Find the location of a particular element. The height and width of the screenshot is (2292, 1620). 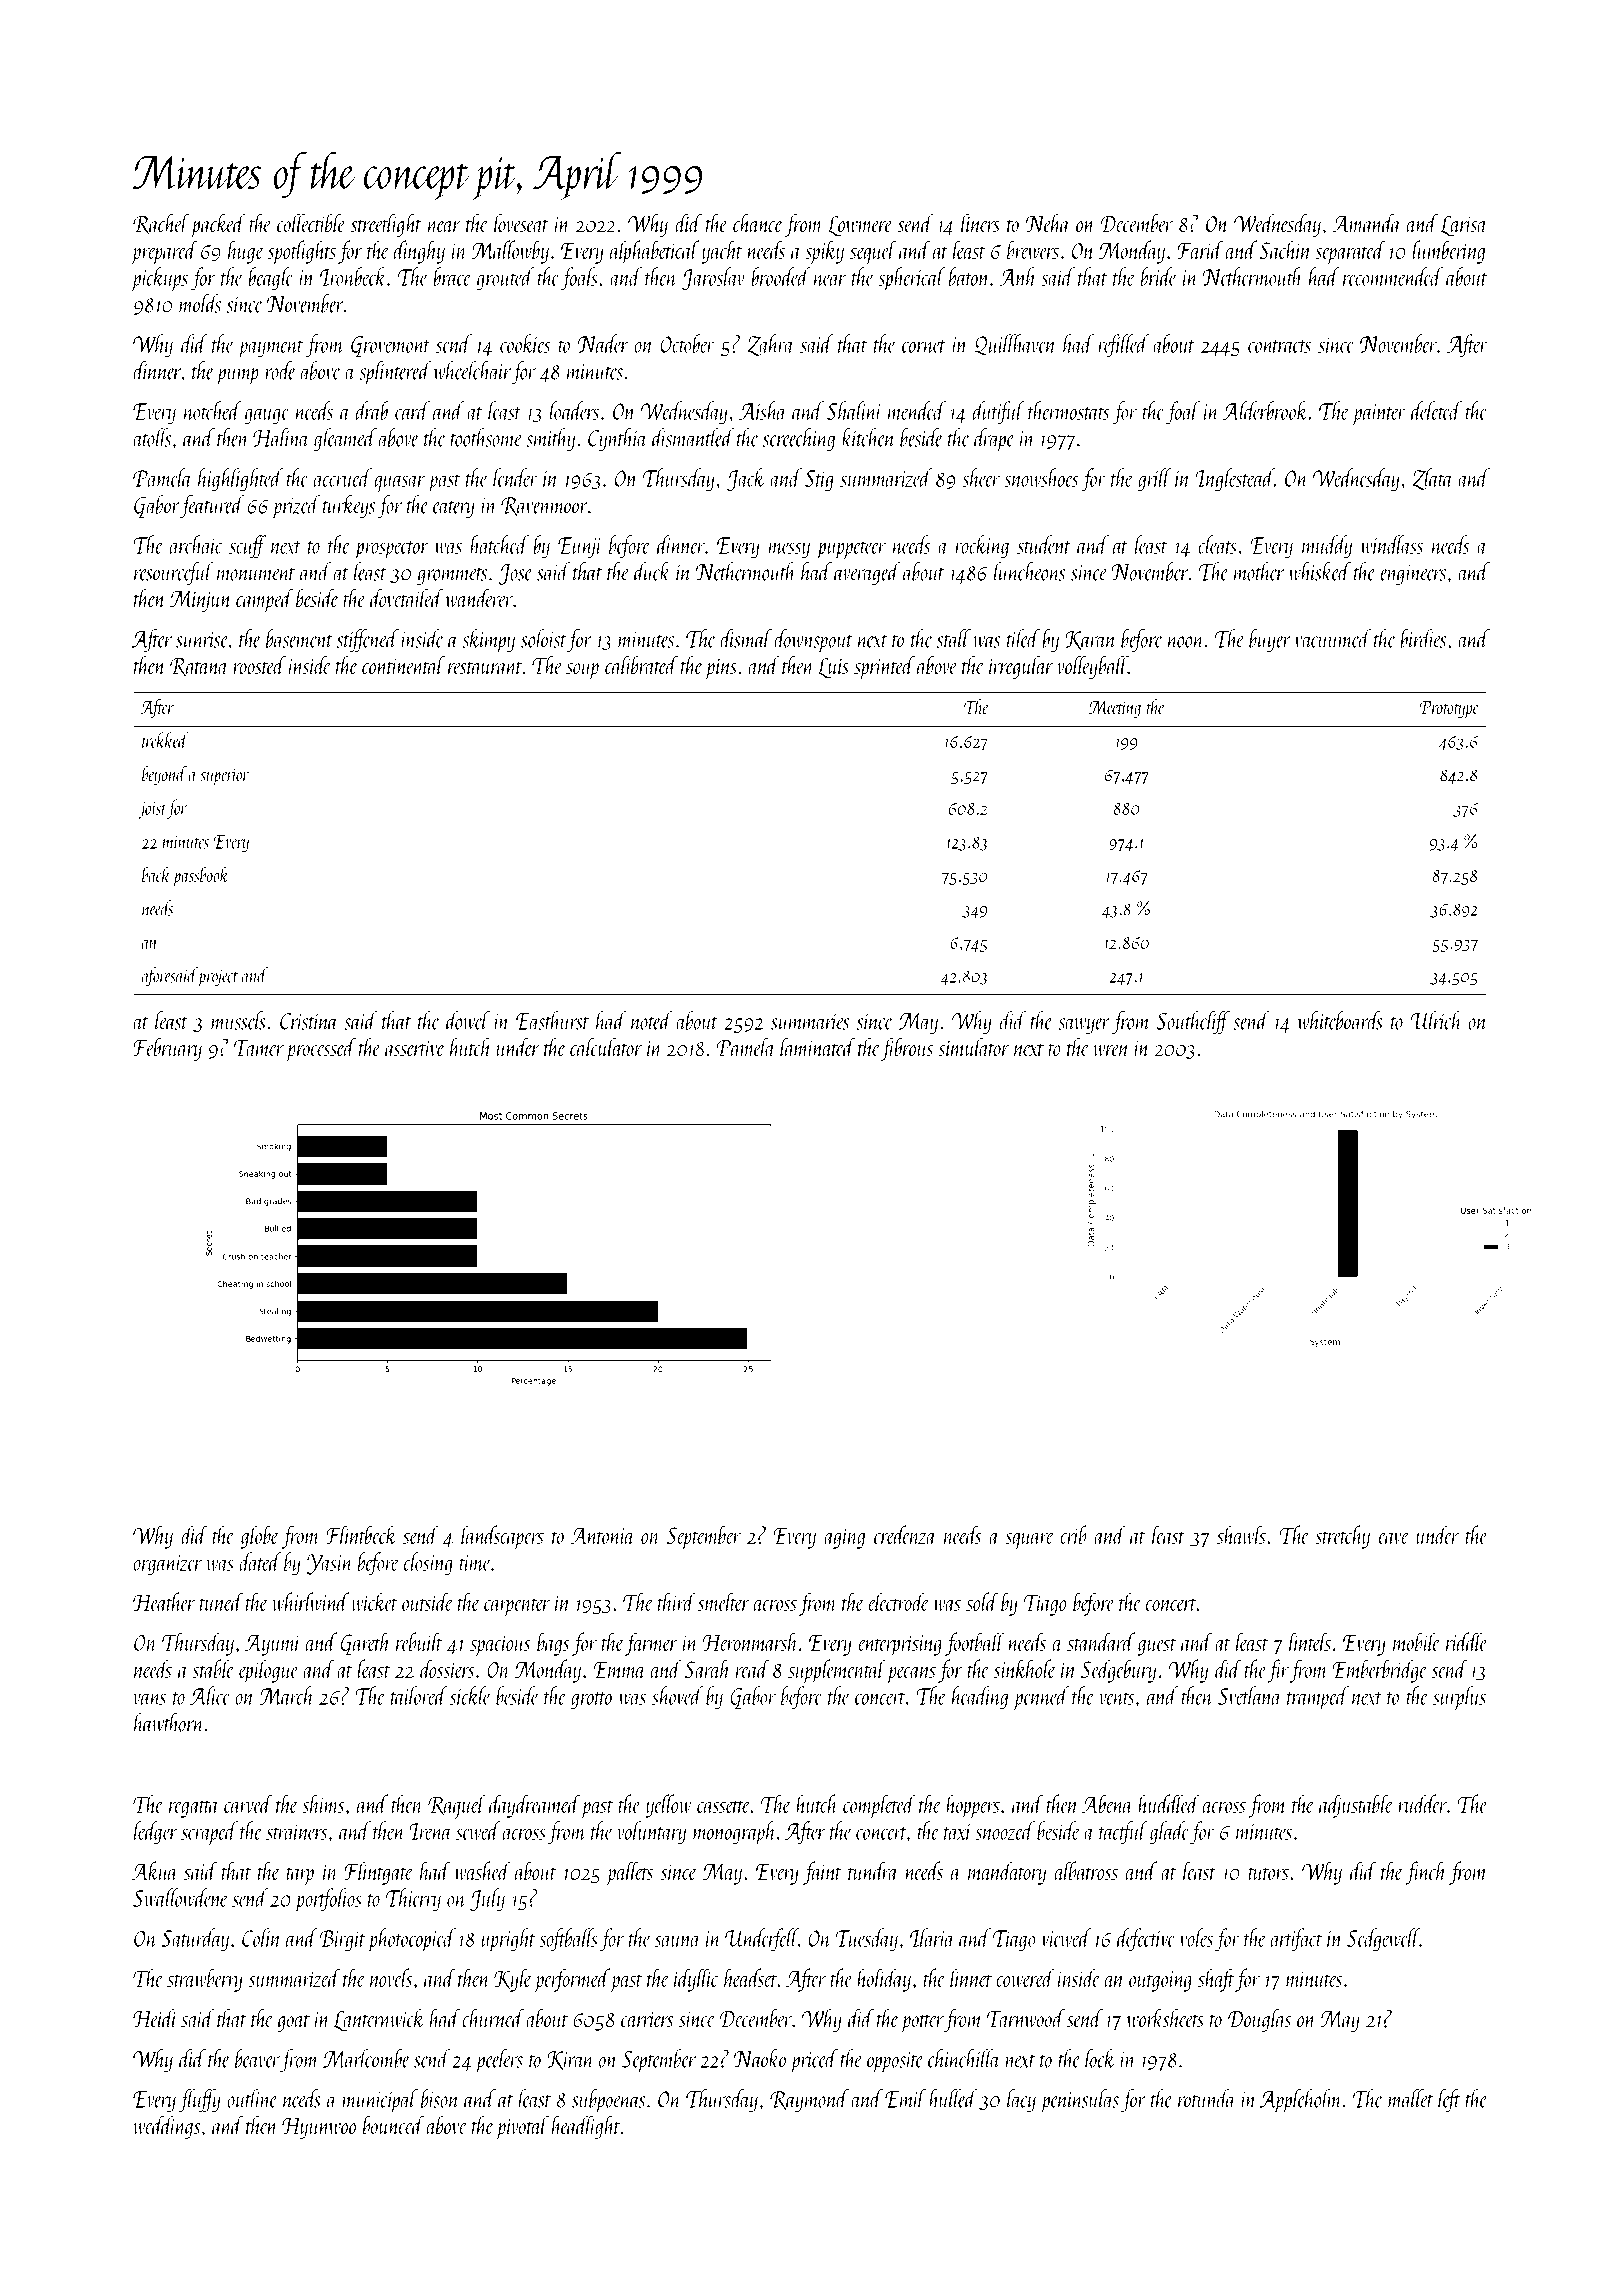

Lowmere is located at coordinates (860, 226).
